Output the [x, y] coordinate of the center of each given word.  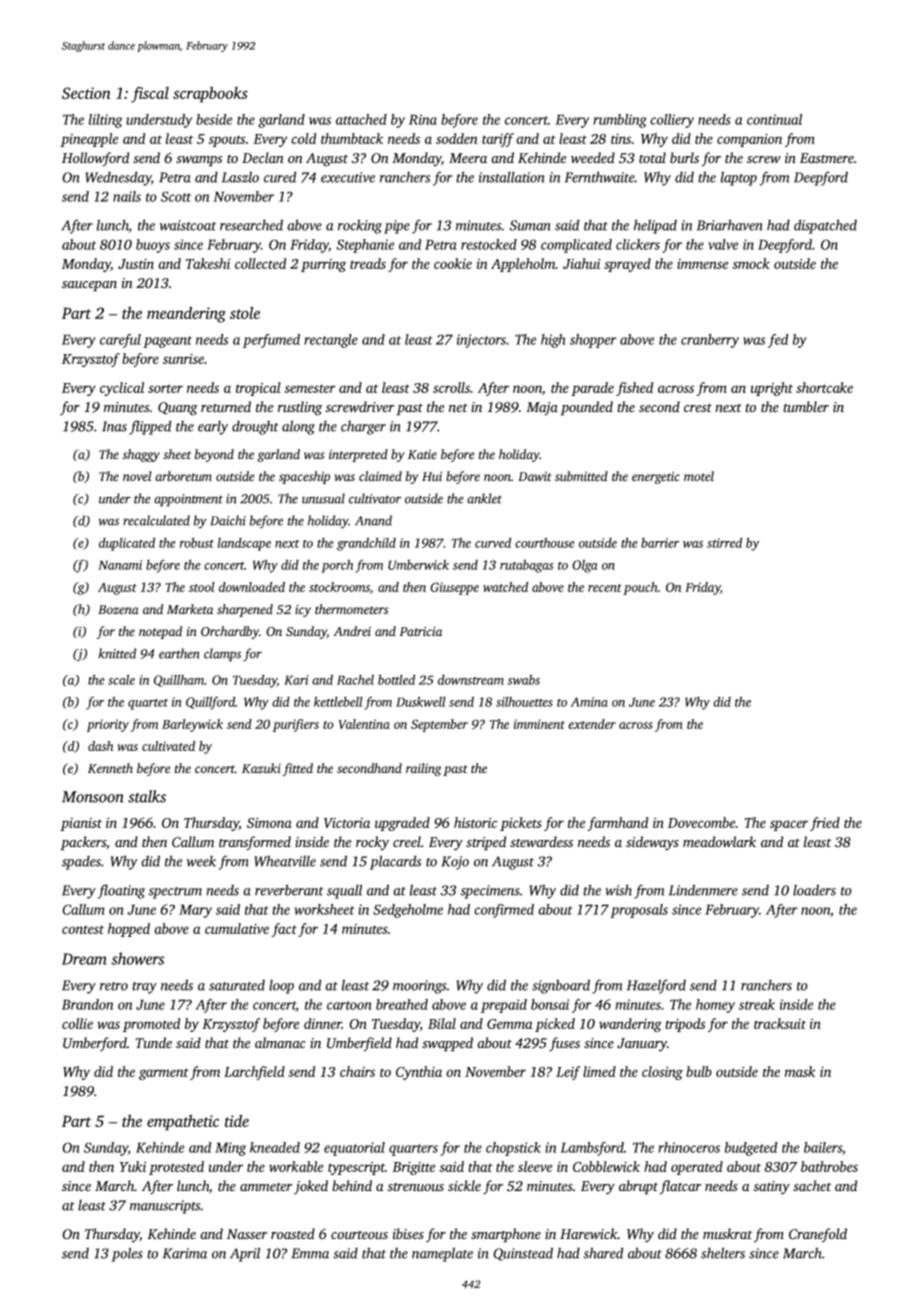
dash [101, 746]
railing [424, 769]
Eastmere [827, 158]
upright [771, 389]
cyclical [122, 389]
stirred [724, 542]
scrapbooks [210, 94]
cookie [453, 263]
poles [127, 1254]
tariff [498, 140]
